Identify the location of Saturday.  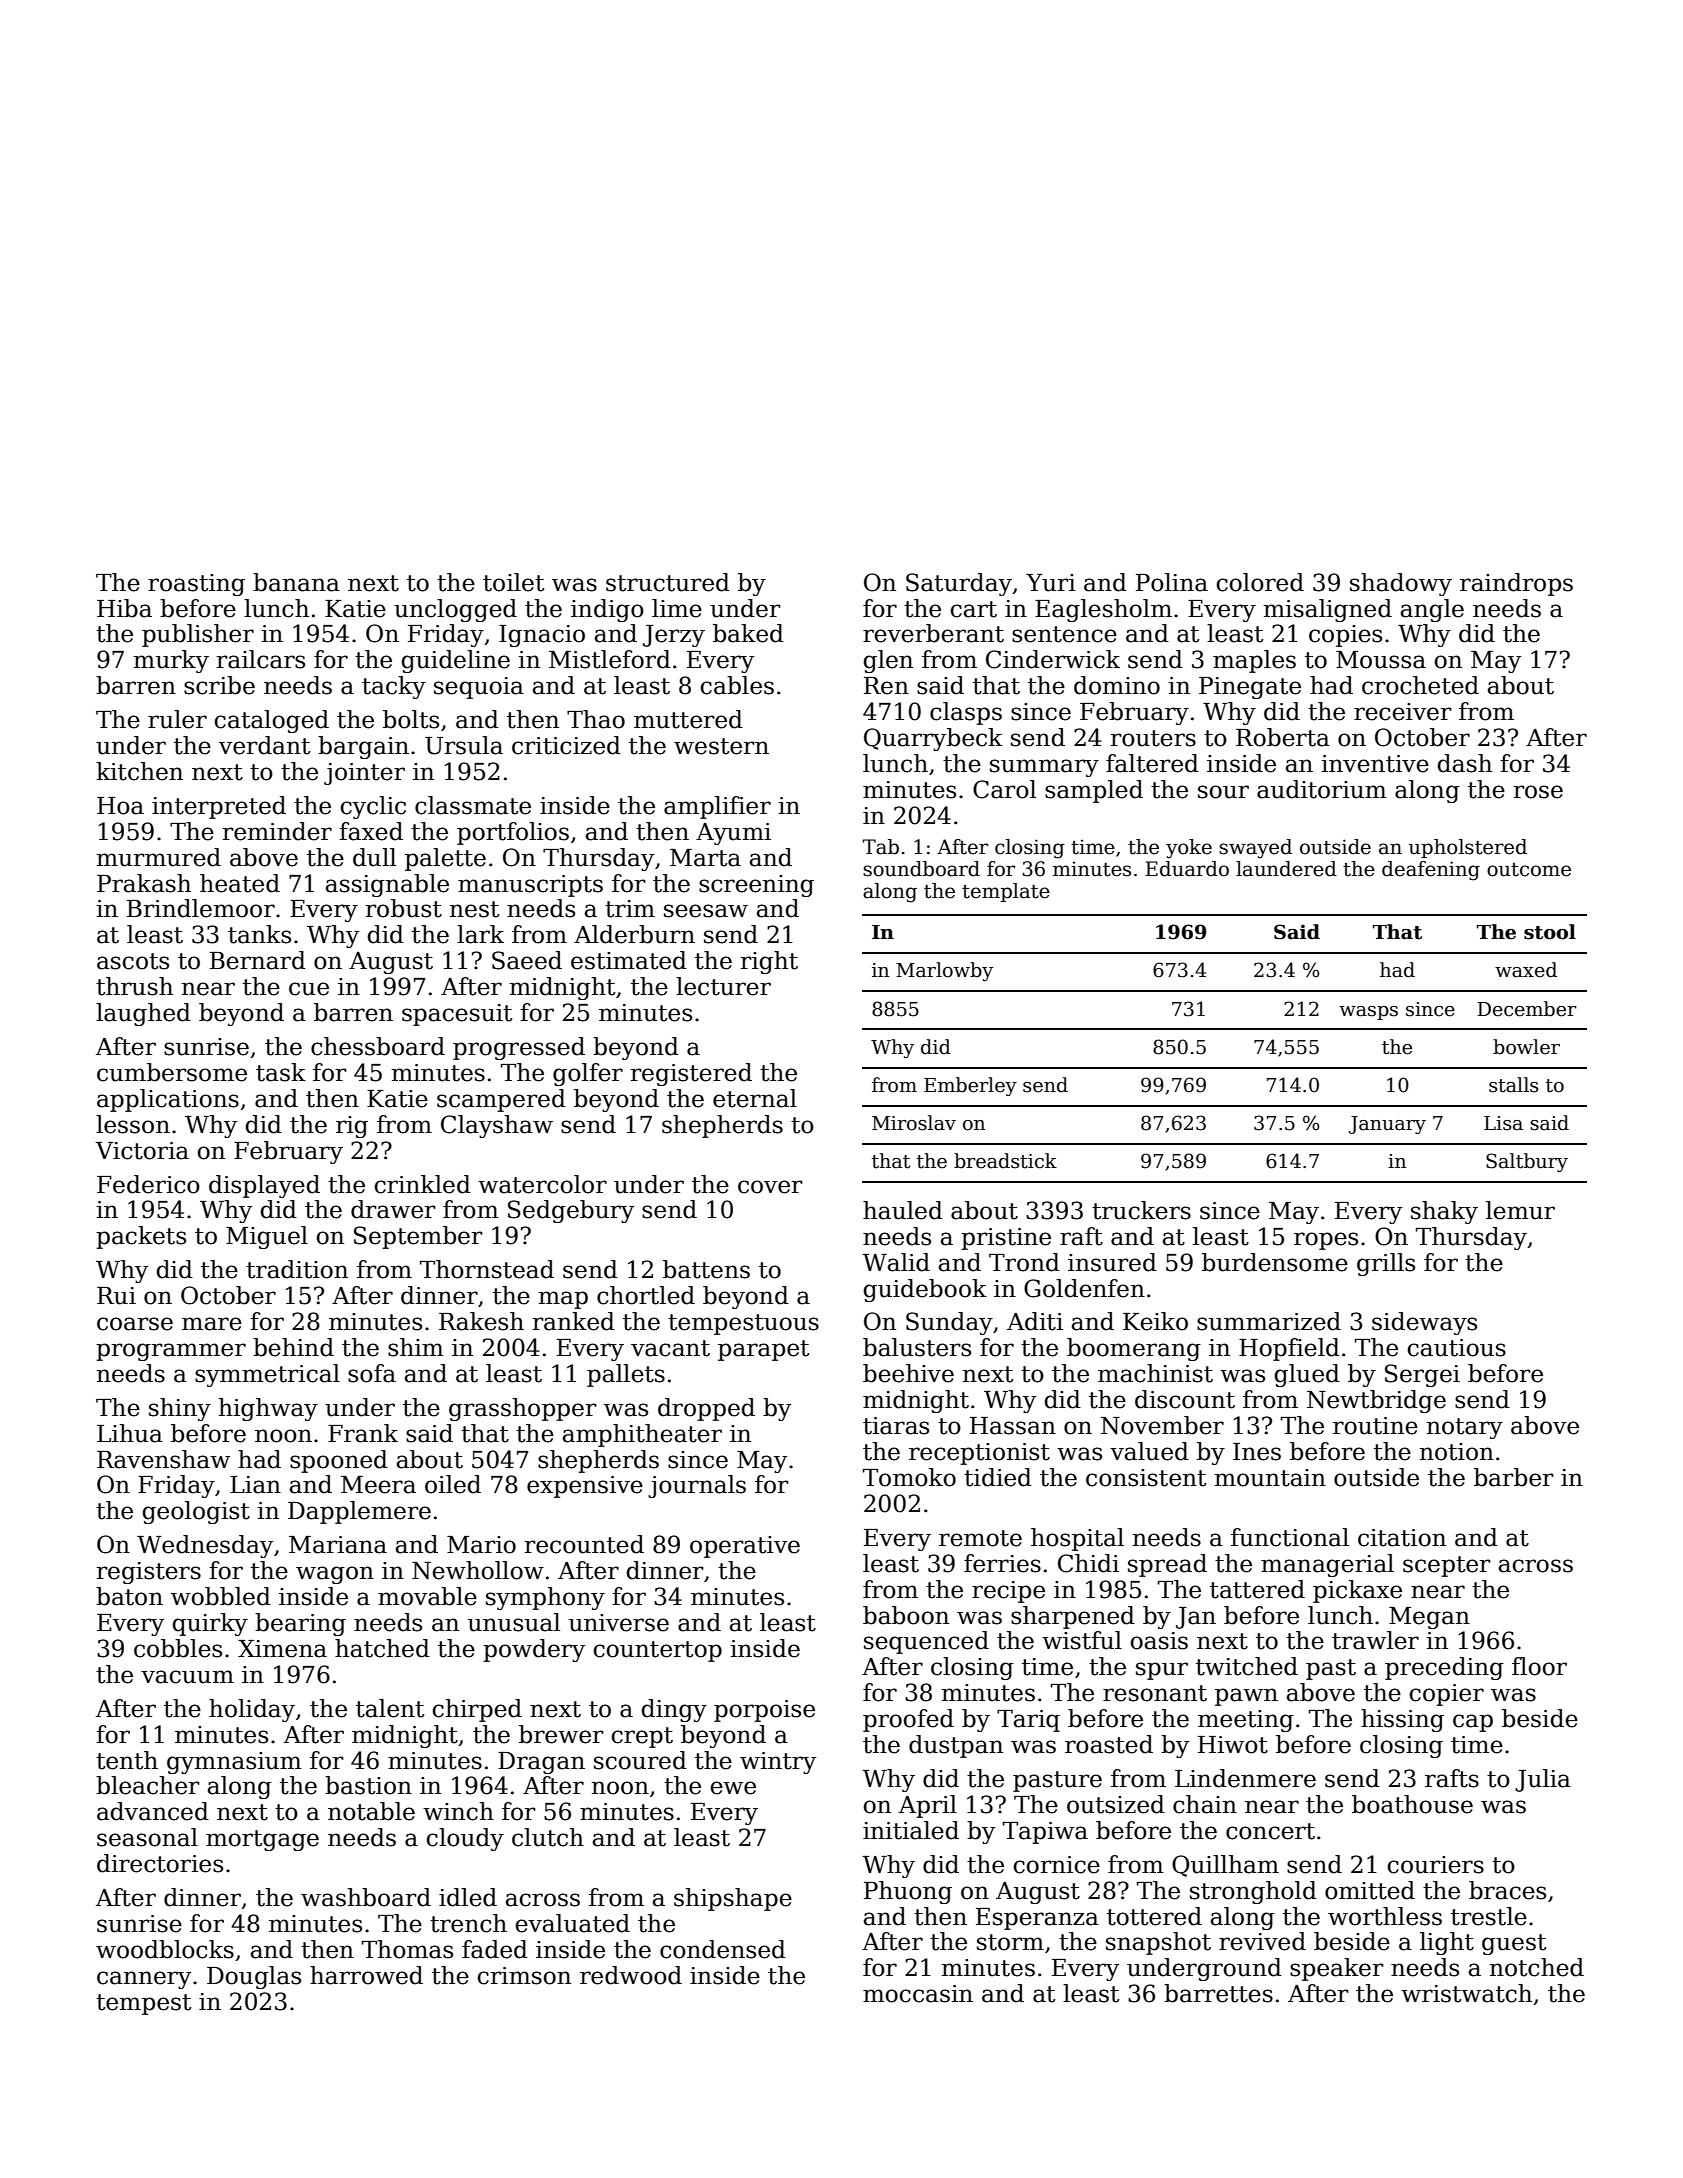
(959, 584).
